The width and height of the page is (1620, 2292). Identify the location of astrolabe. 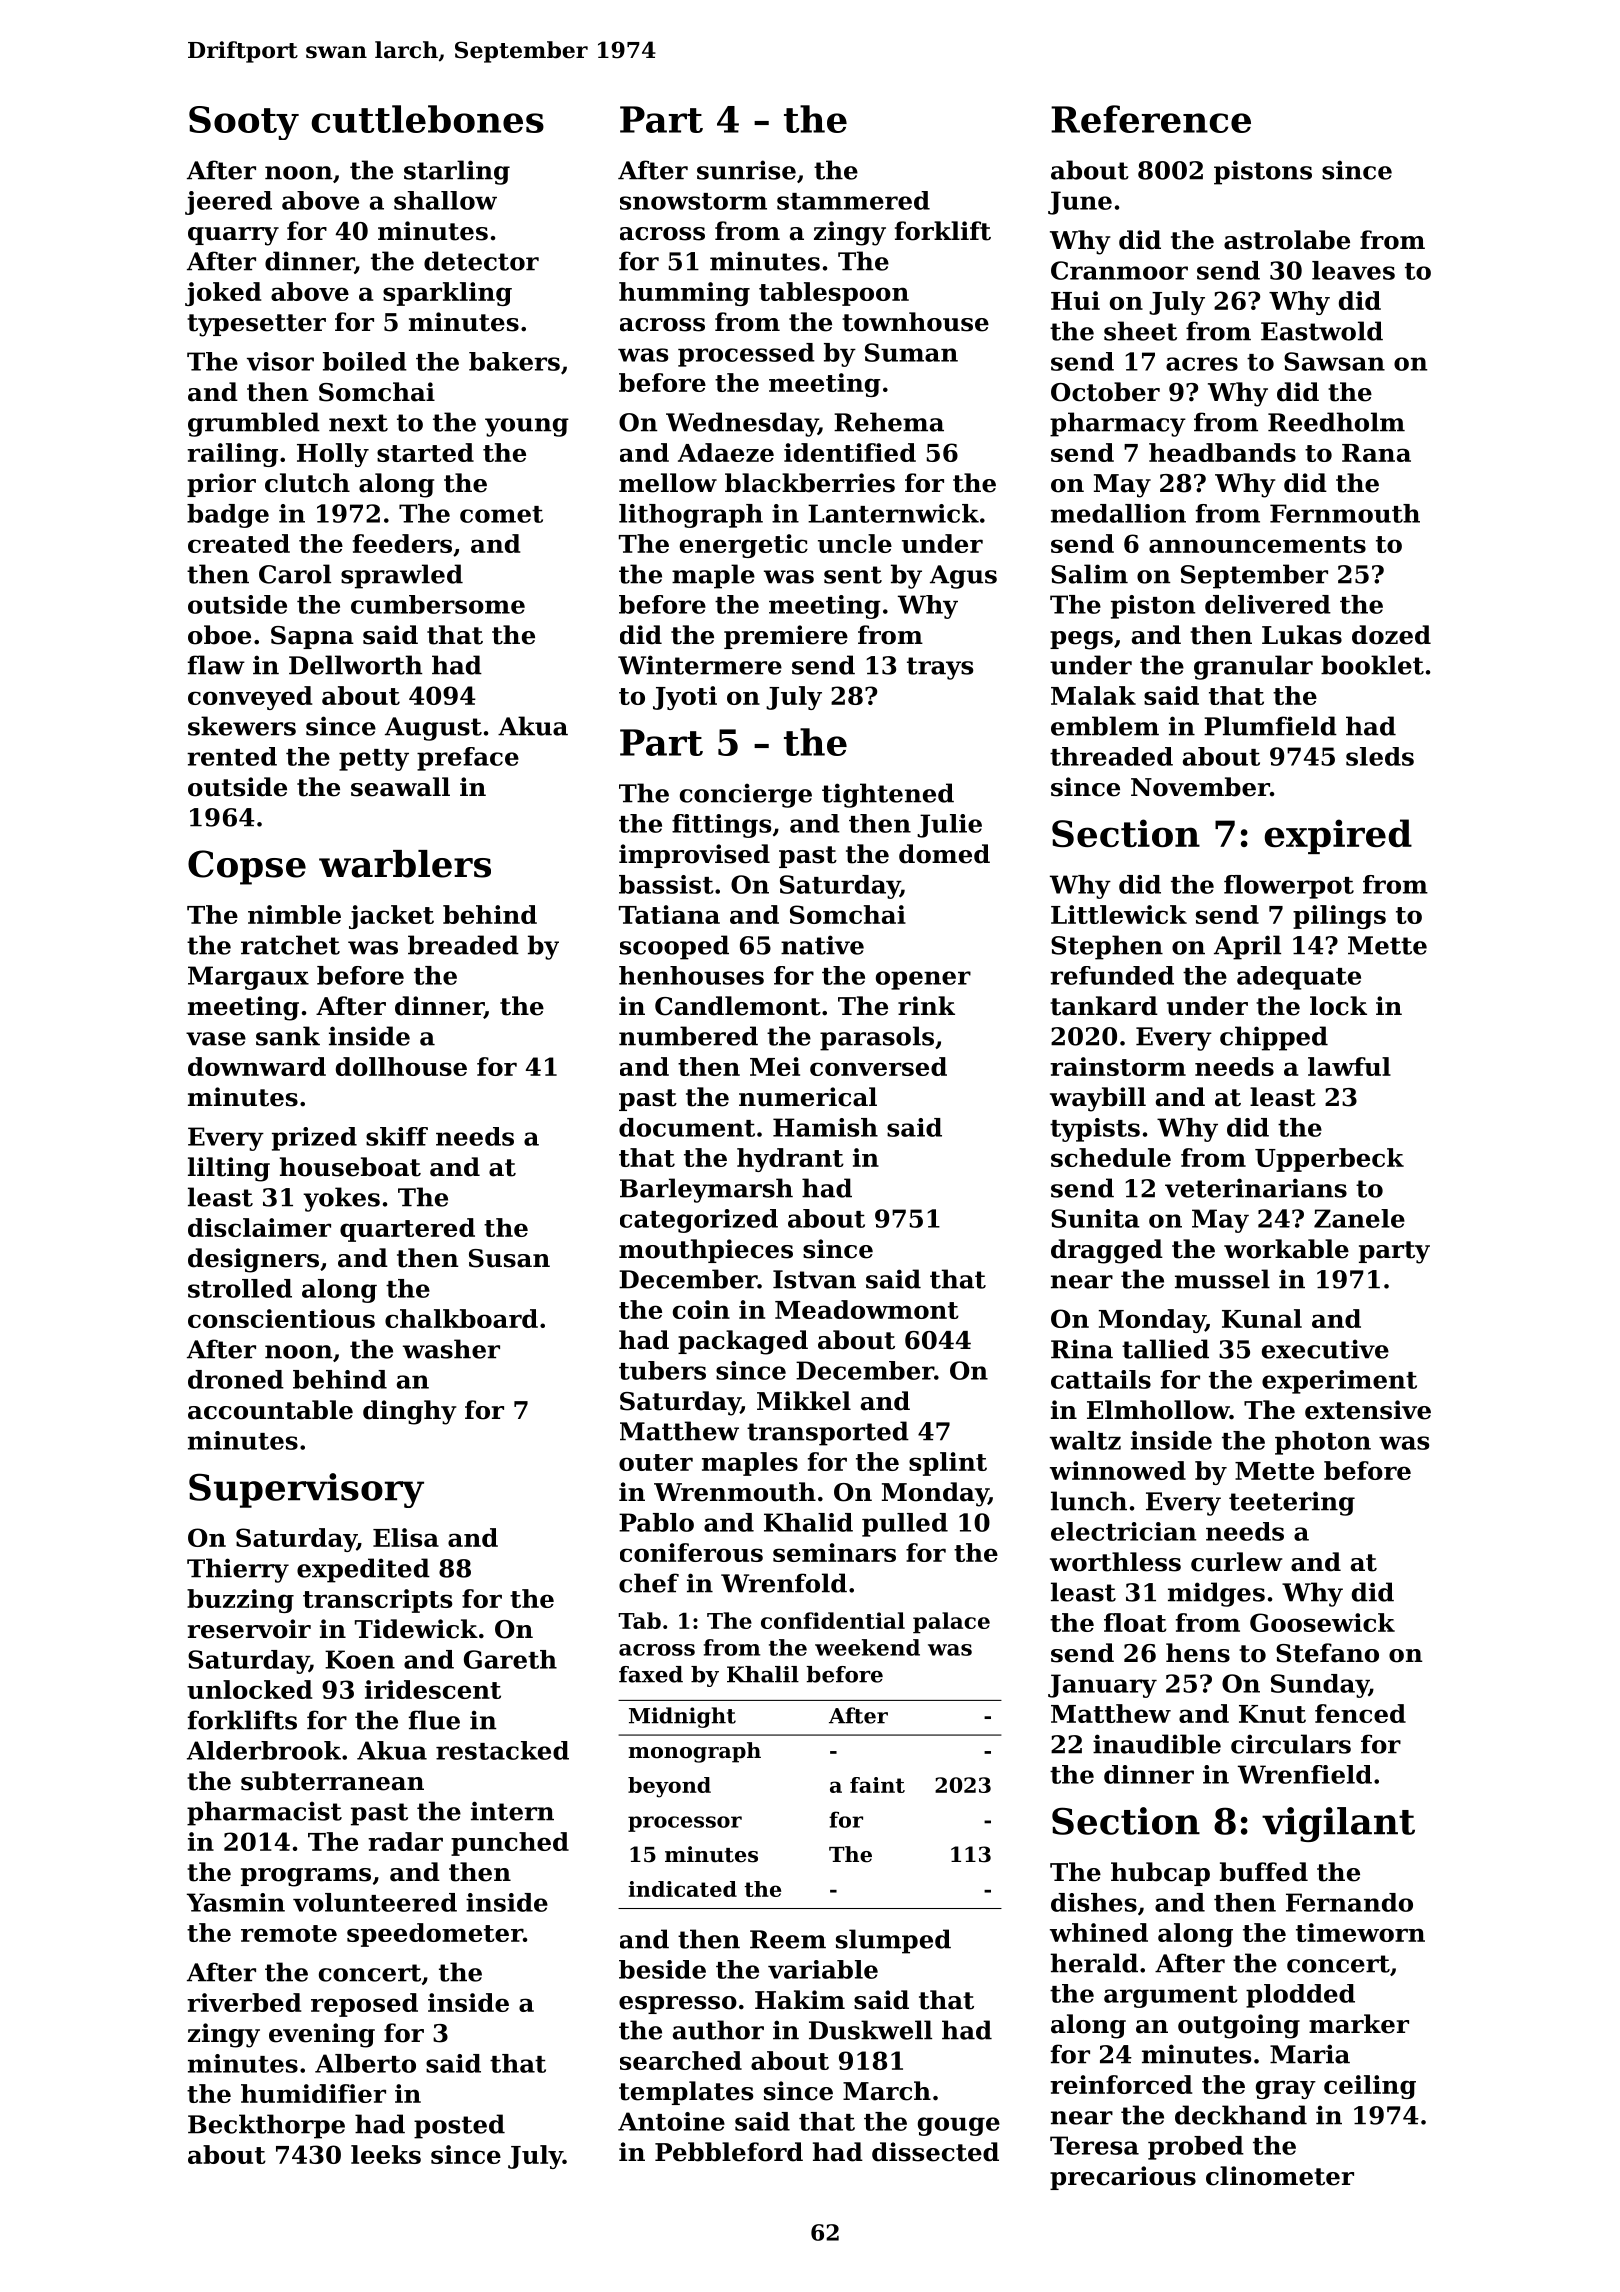
(1287, 240).
